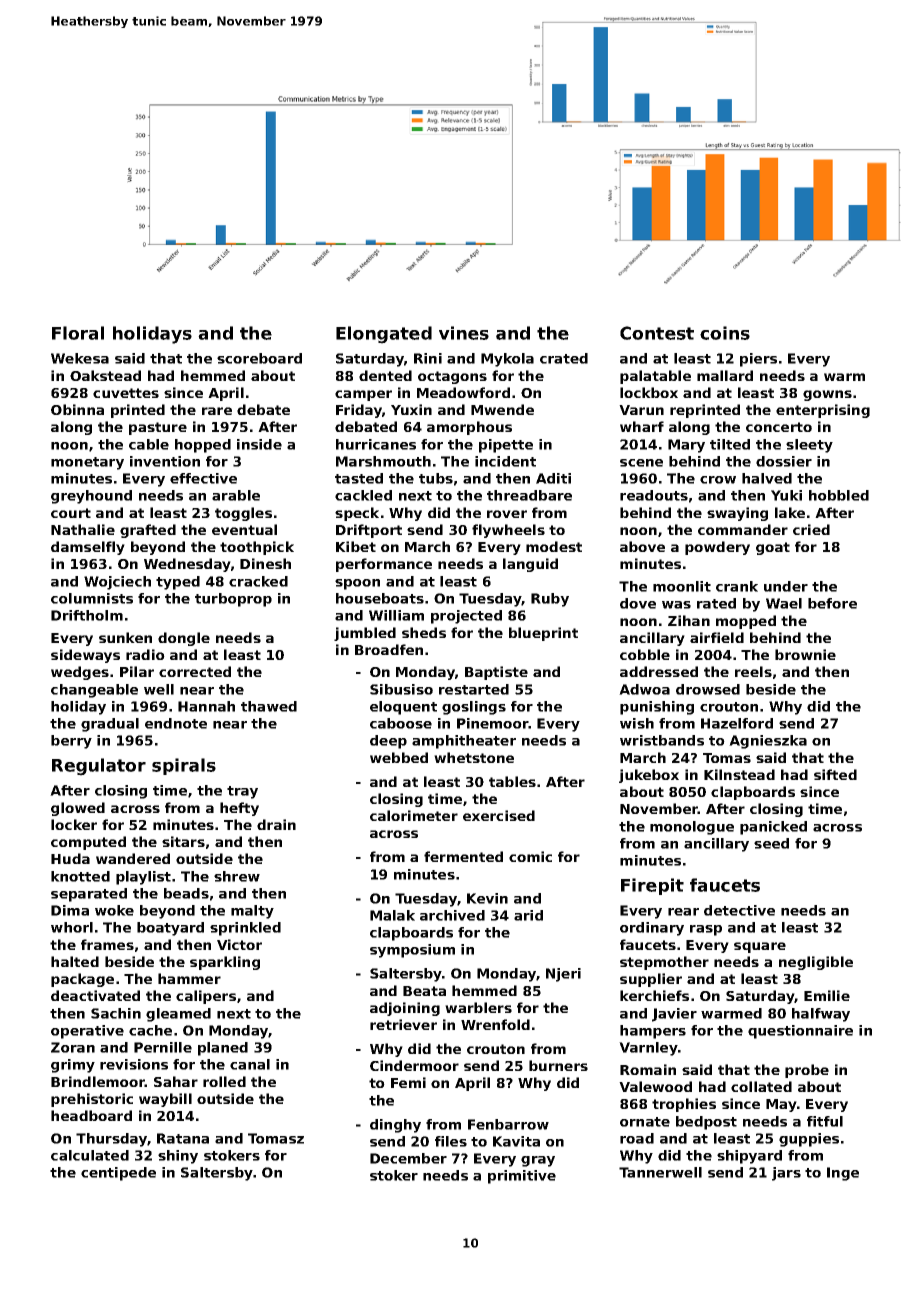 The image size is (924, 1308). I want to click on fitful, so click(825, 1121).
